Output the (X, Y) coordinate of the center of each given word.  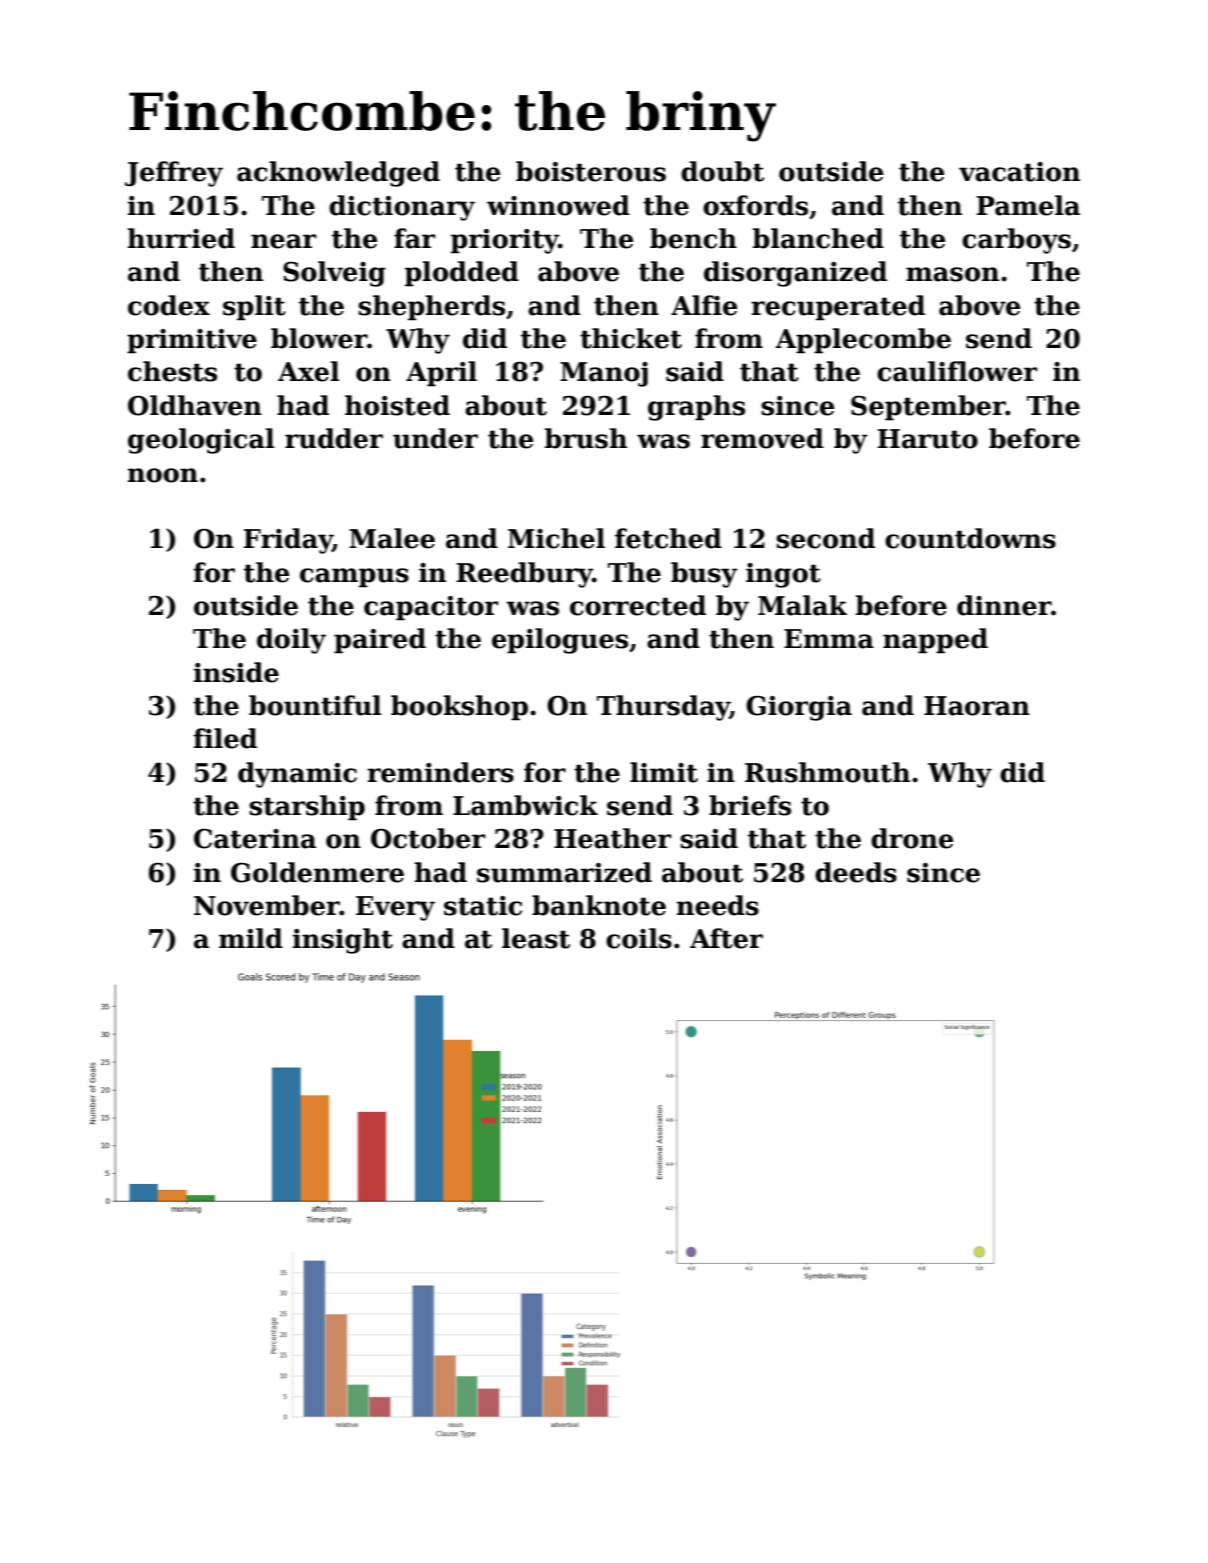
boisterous (591, 171)
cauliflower (957, 371)
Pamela (1028, 205)
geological (201, 441)
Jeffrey (174, 174)
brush (586, 438)
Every (395, 908)
